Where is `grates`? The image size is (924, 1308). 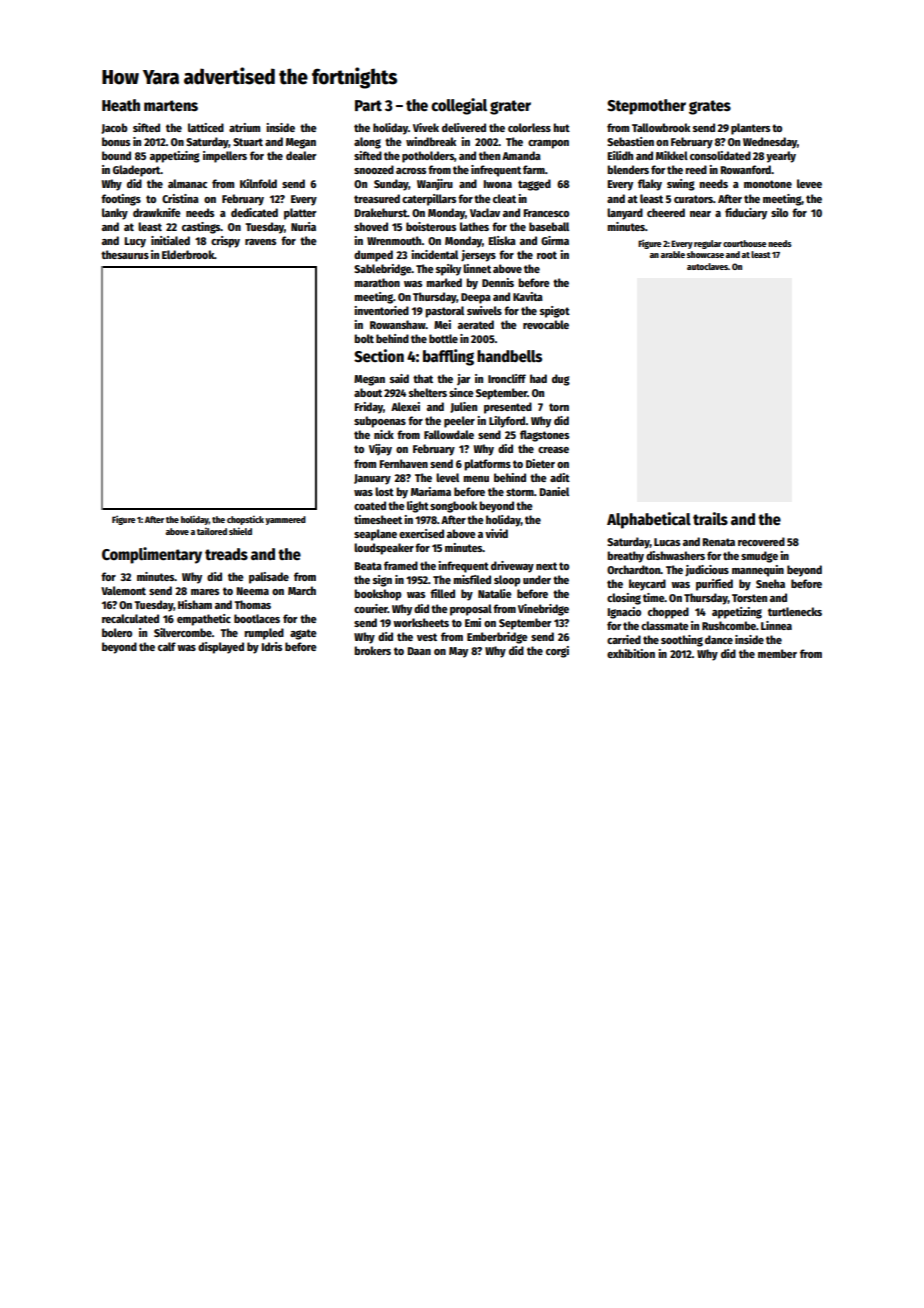
grates is located at coordinates (710, 107).
